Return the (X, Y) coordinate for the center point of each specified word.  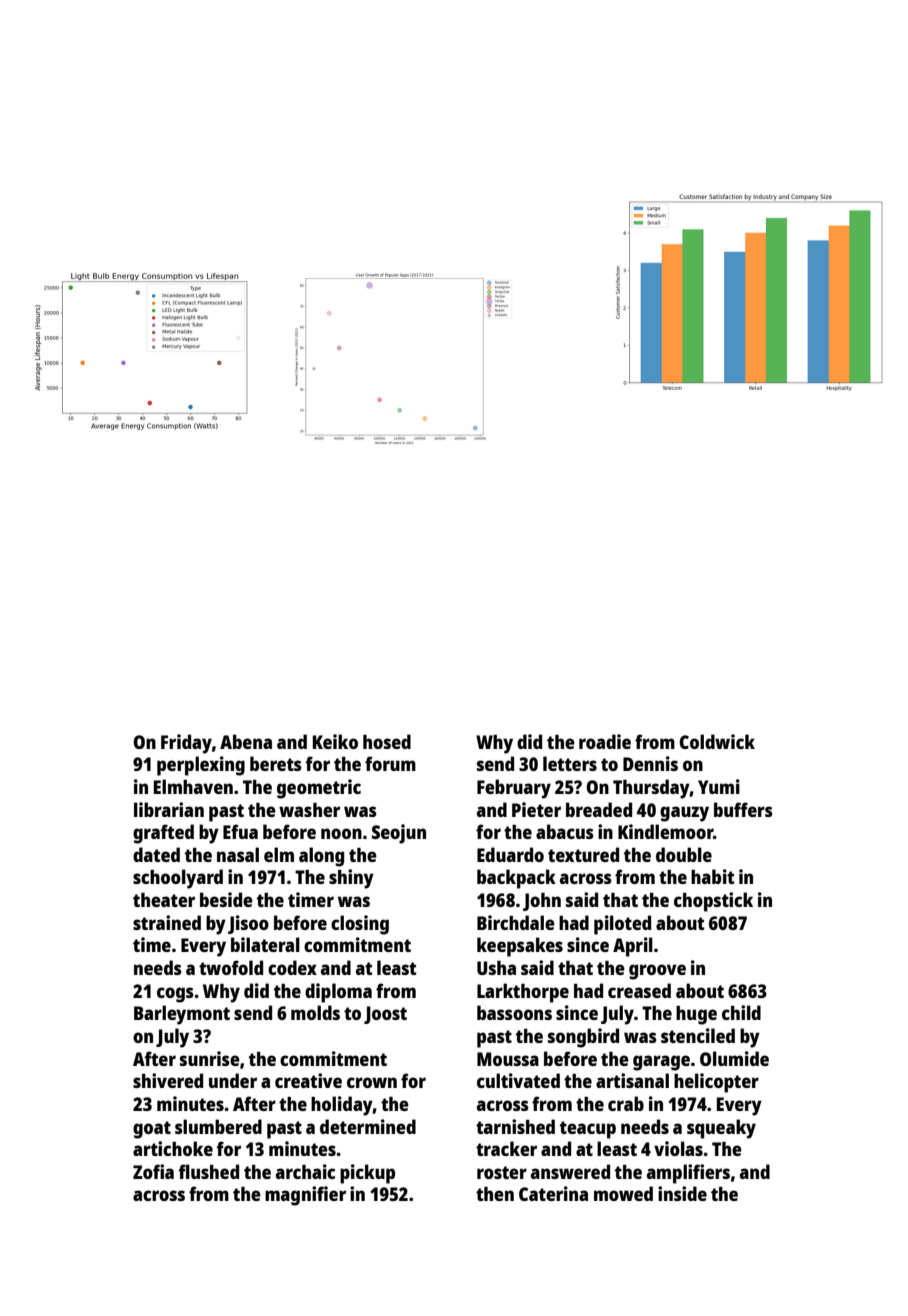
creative (308, 1080)
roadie (605, 741)
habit (712, 876)
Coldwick (717, 741)
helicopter (716, 1083)
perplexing (201, 766)
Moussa (508, 1059)
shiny (351, 879)
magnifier (305, 1196)
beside (226, 899)
